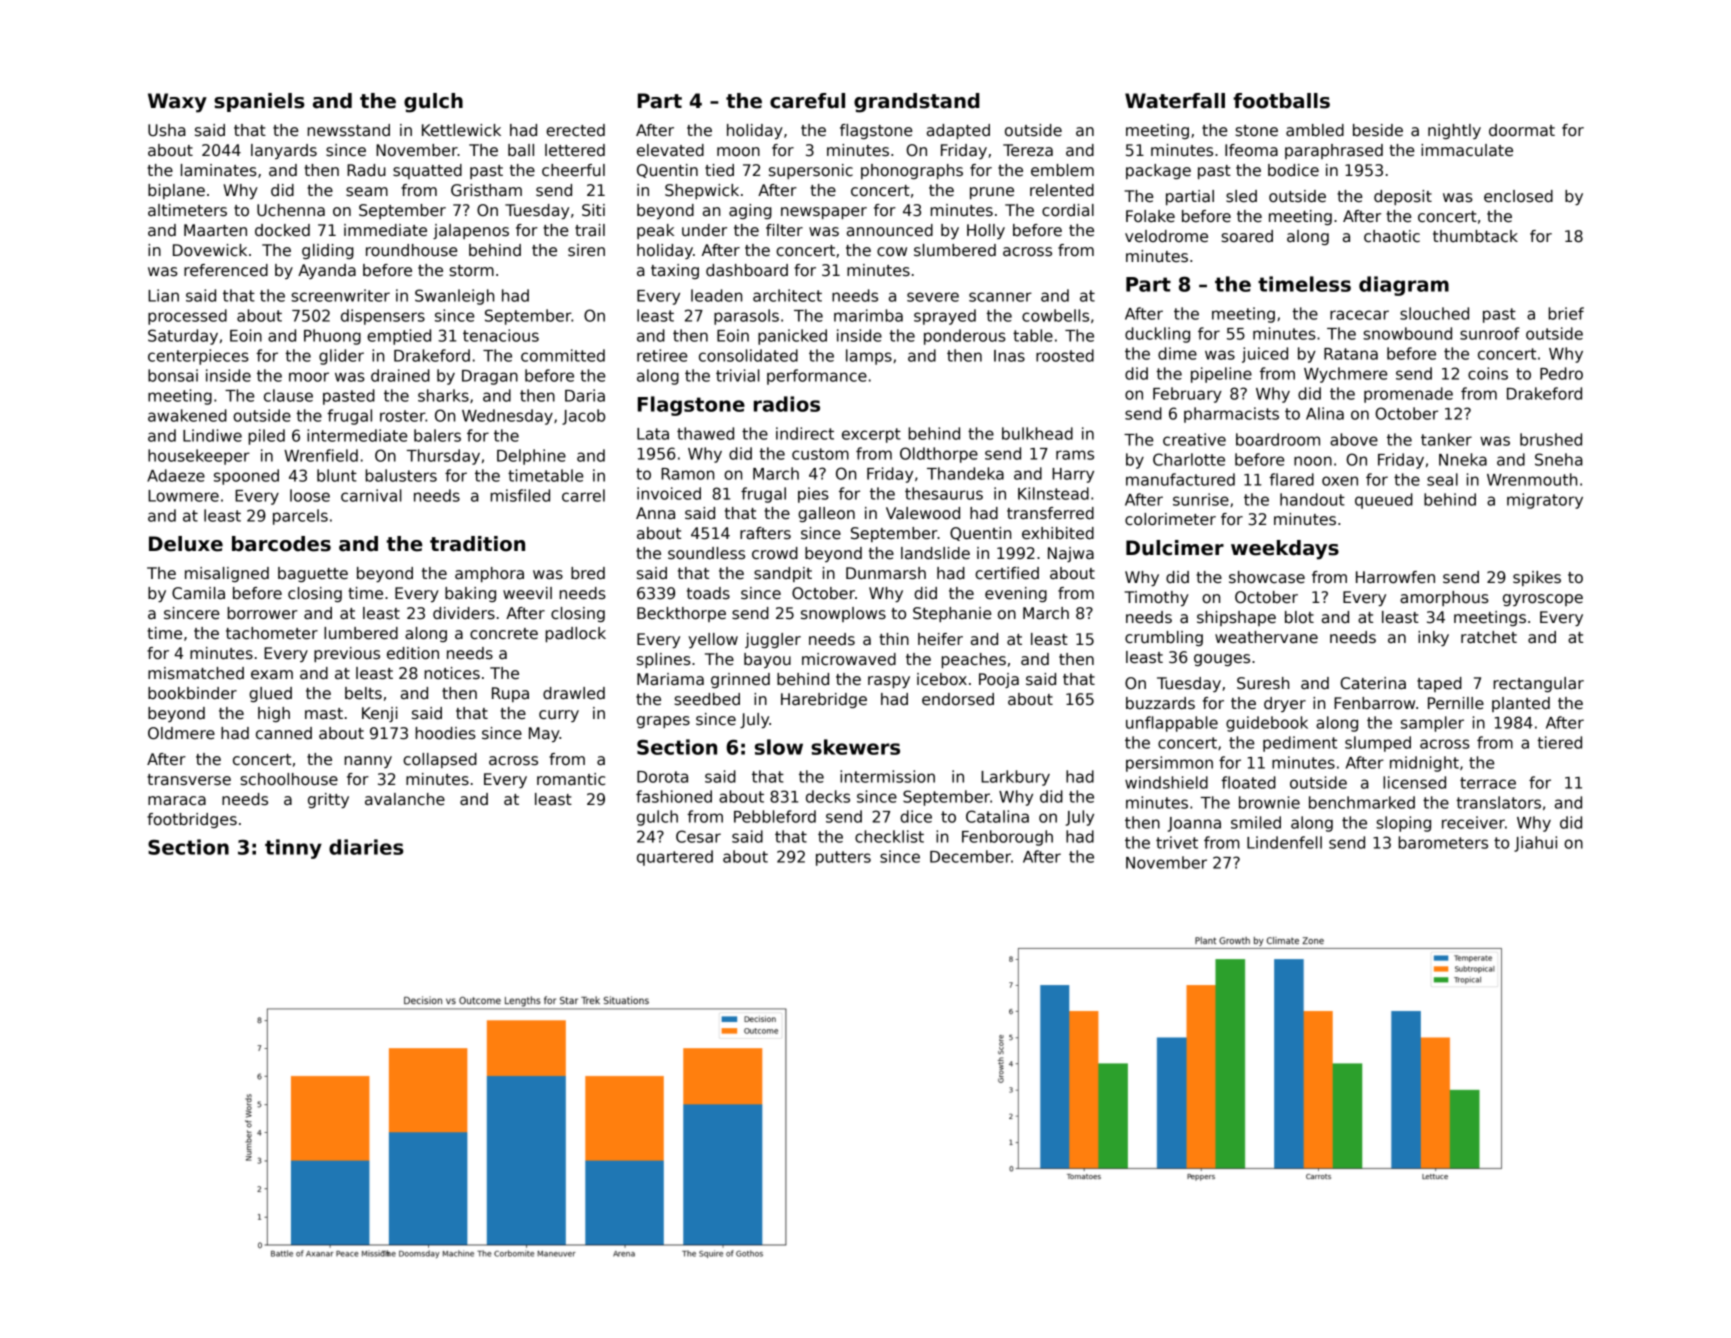 This document has width=1731, height=1338. Describe the element at coordinates (817, 377) in the document. I see `performance` at that location.
